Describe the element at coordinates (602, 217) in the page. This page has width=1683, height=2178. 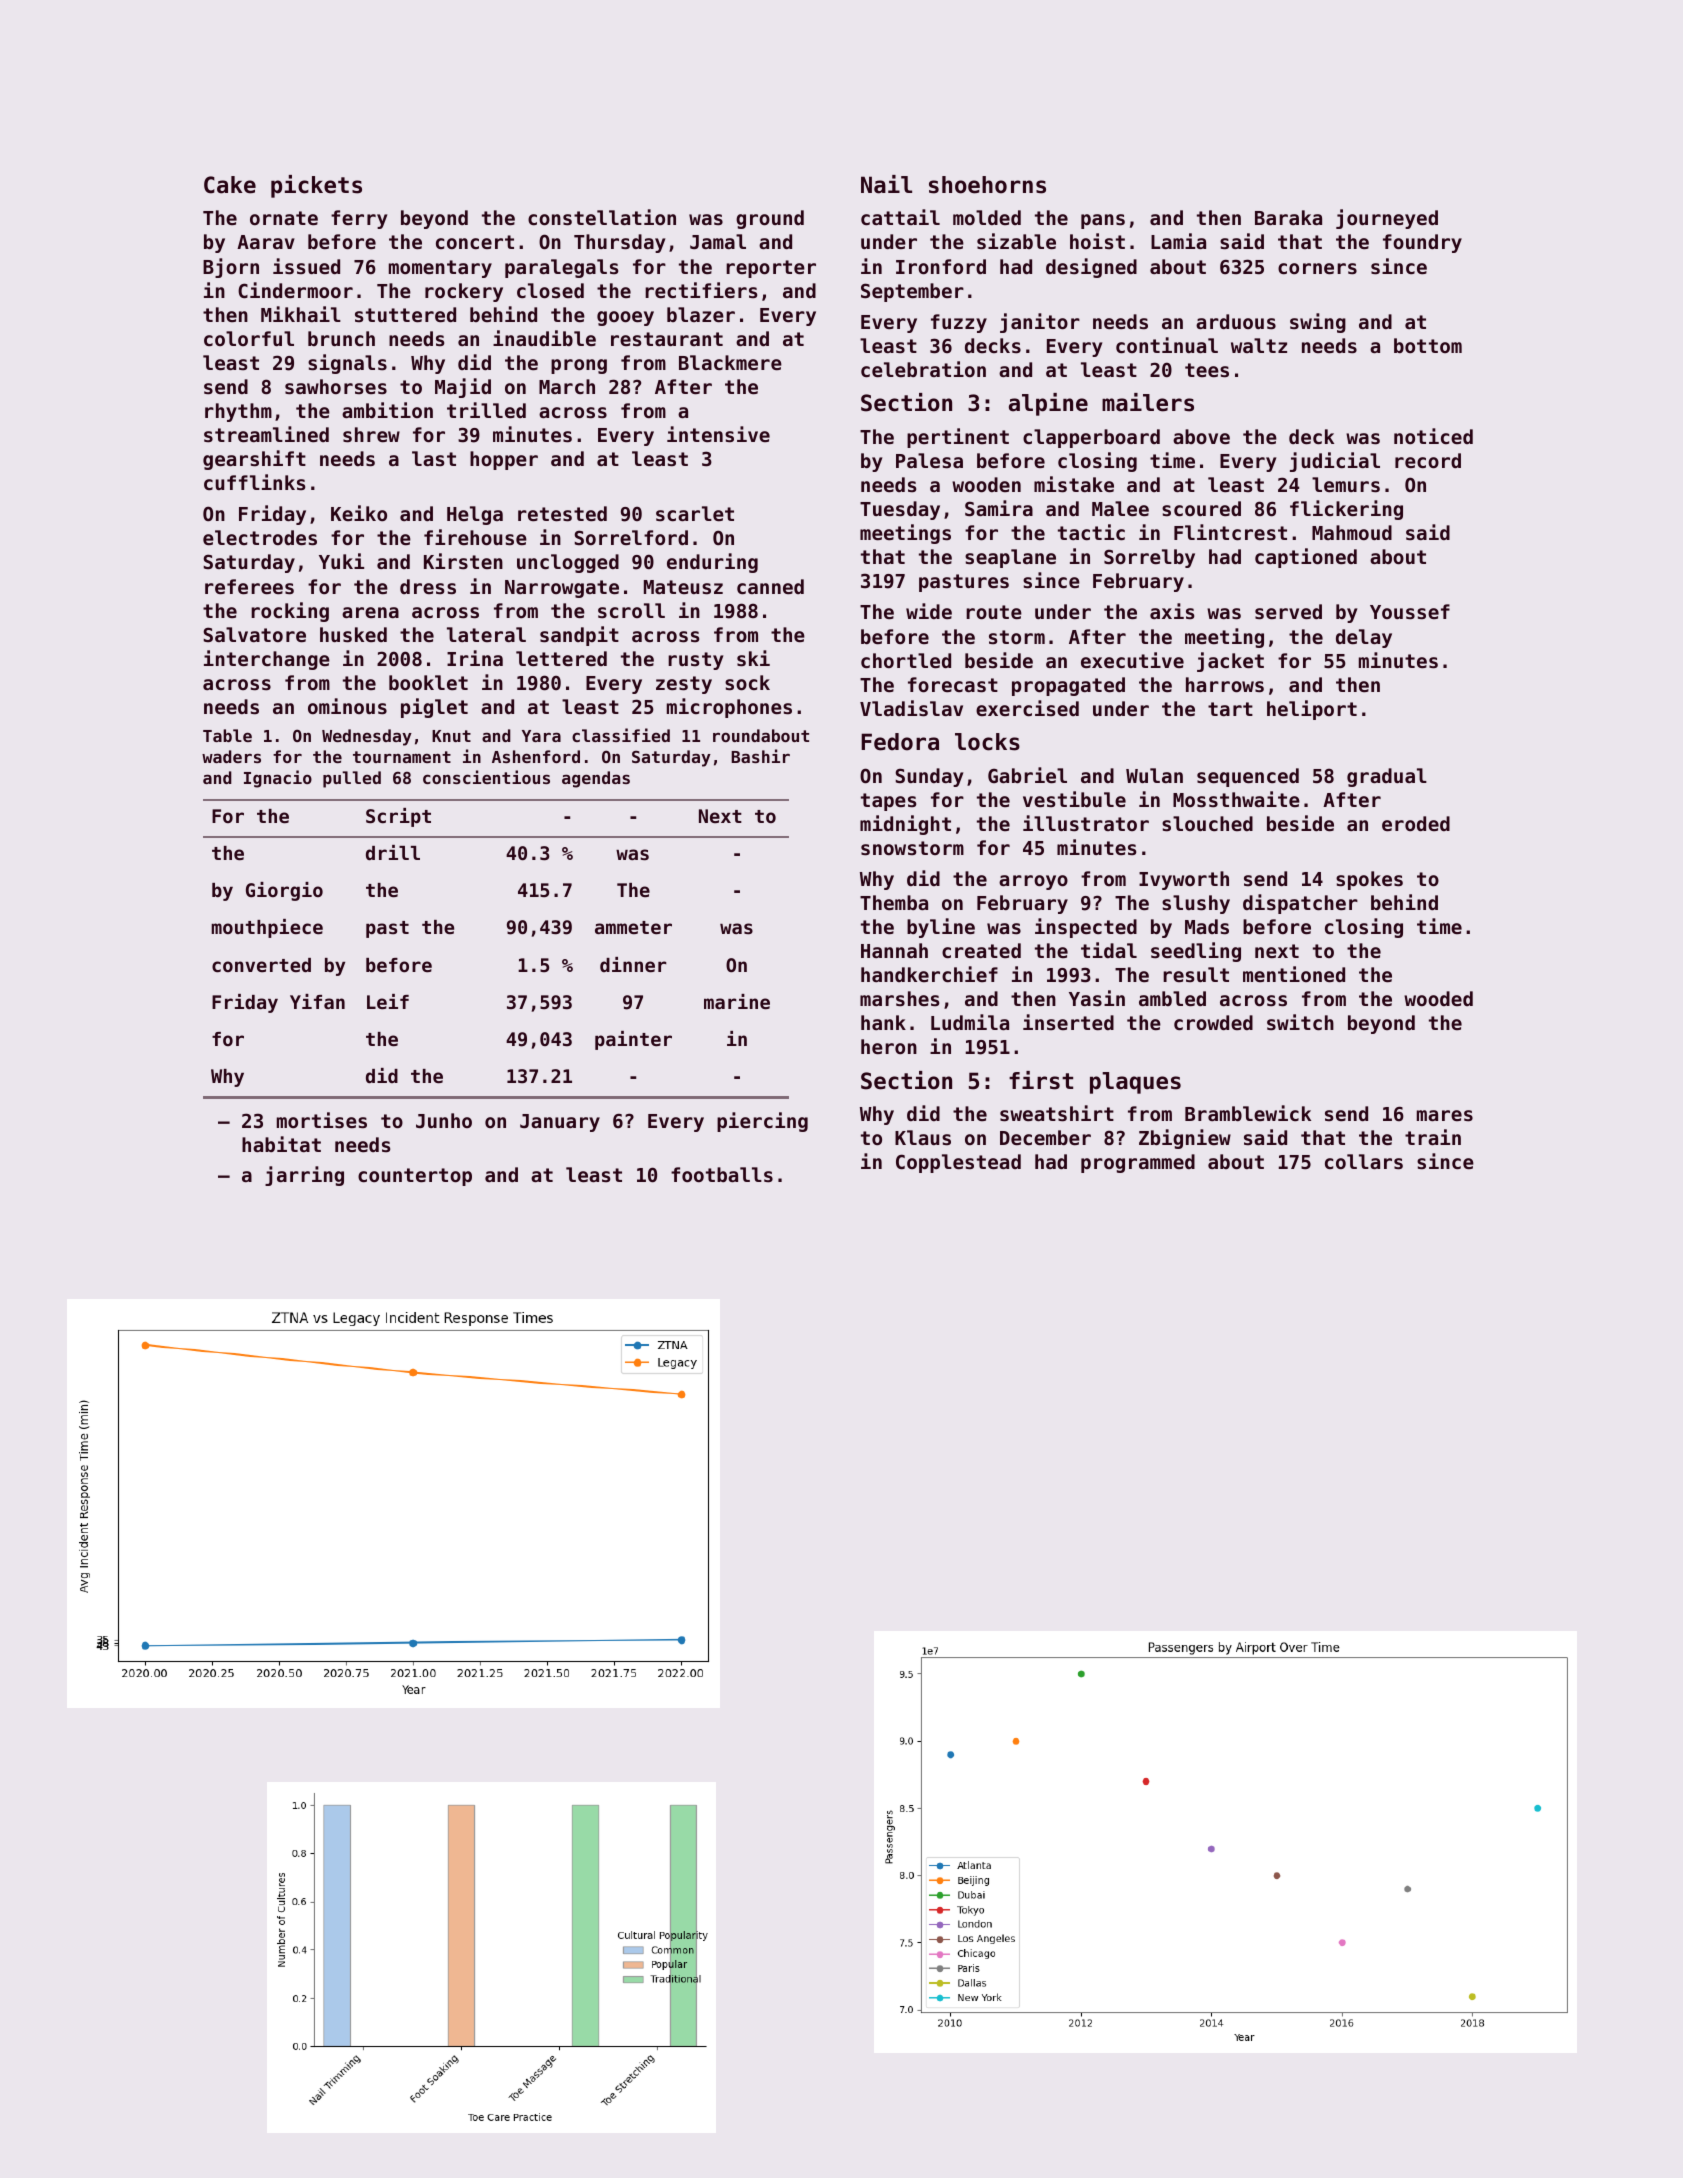
I see `constellation` at that location.
